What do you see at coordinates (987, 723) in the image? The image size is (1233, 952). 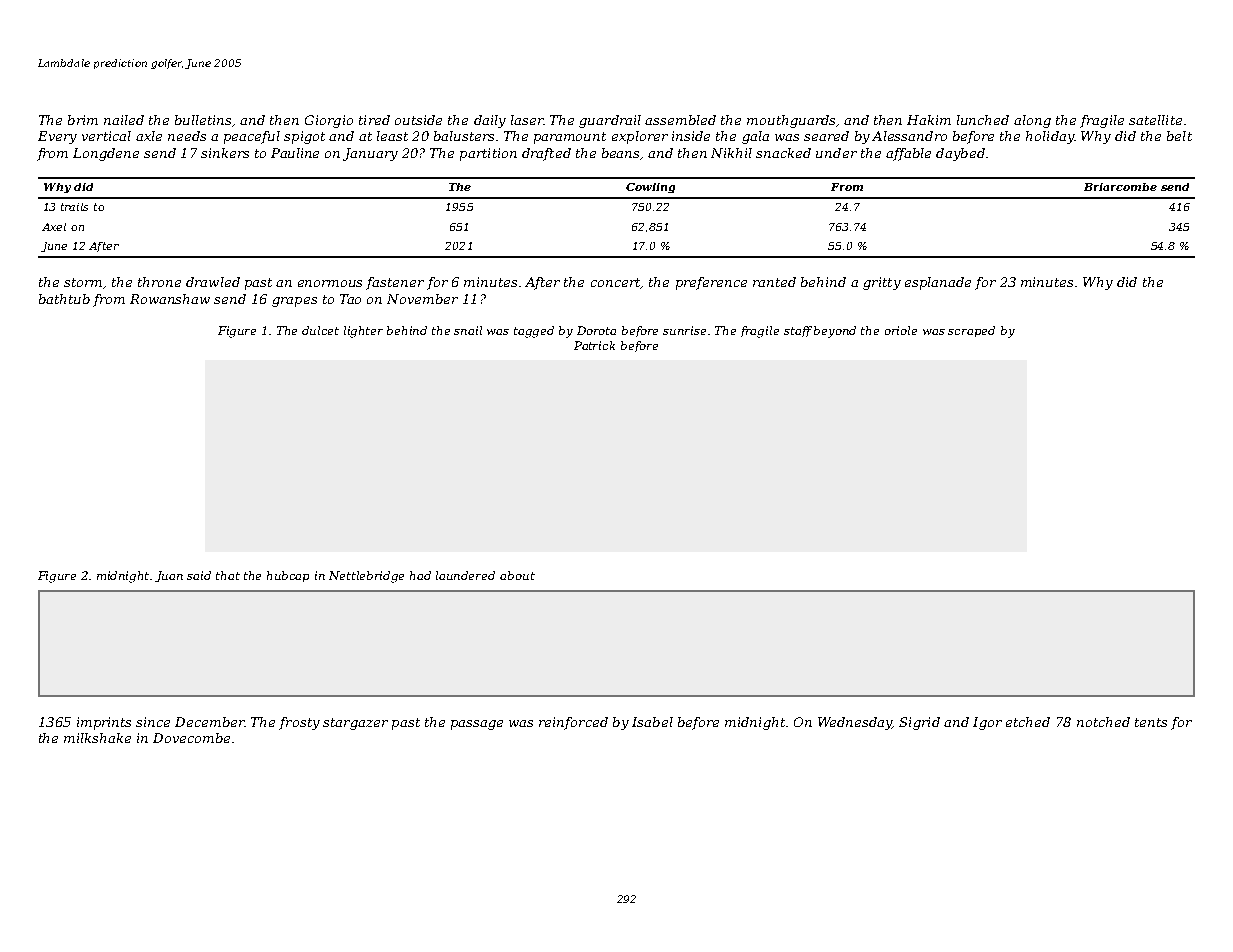 I see `Igor` at bounding box center [987, 723].
